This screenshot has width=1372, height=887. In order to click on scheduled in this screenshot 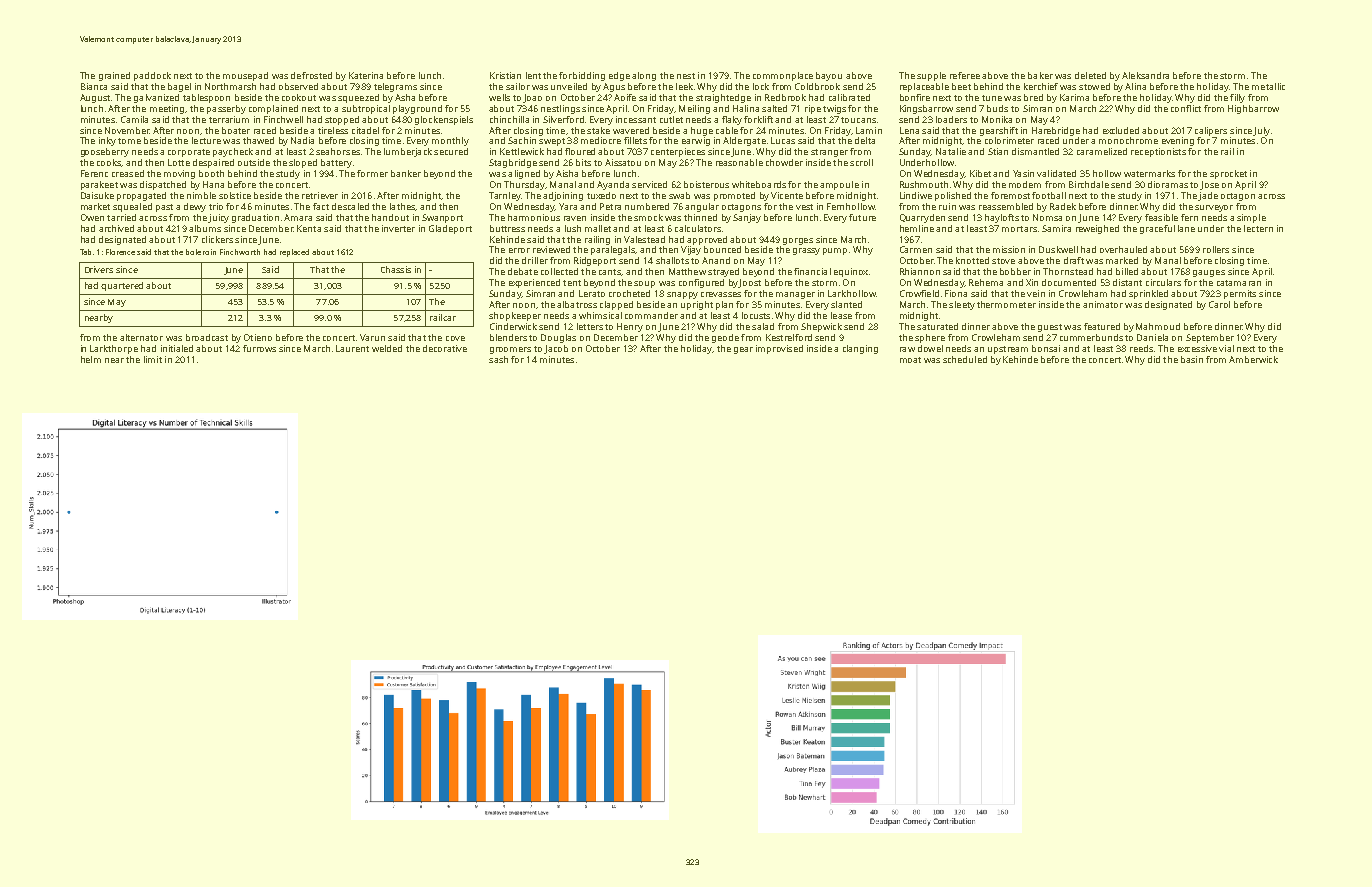, I will do `click(965, 359)`.
